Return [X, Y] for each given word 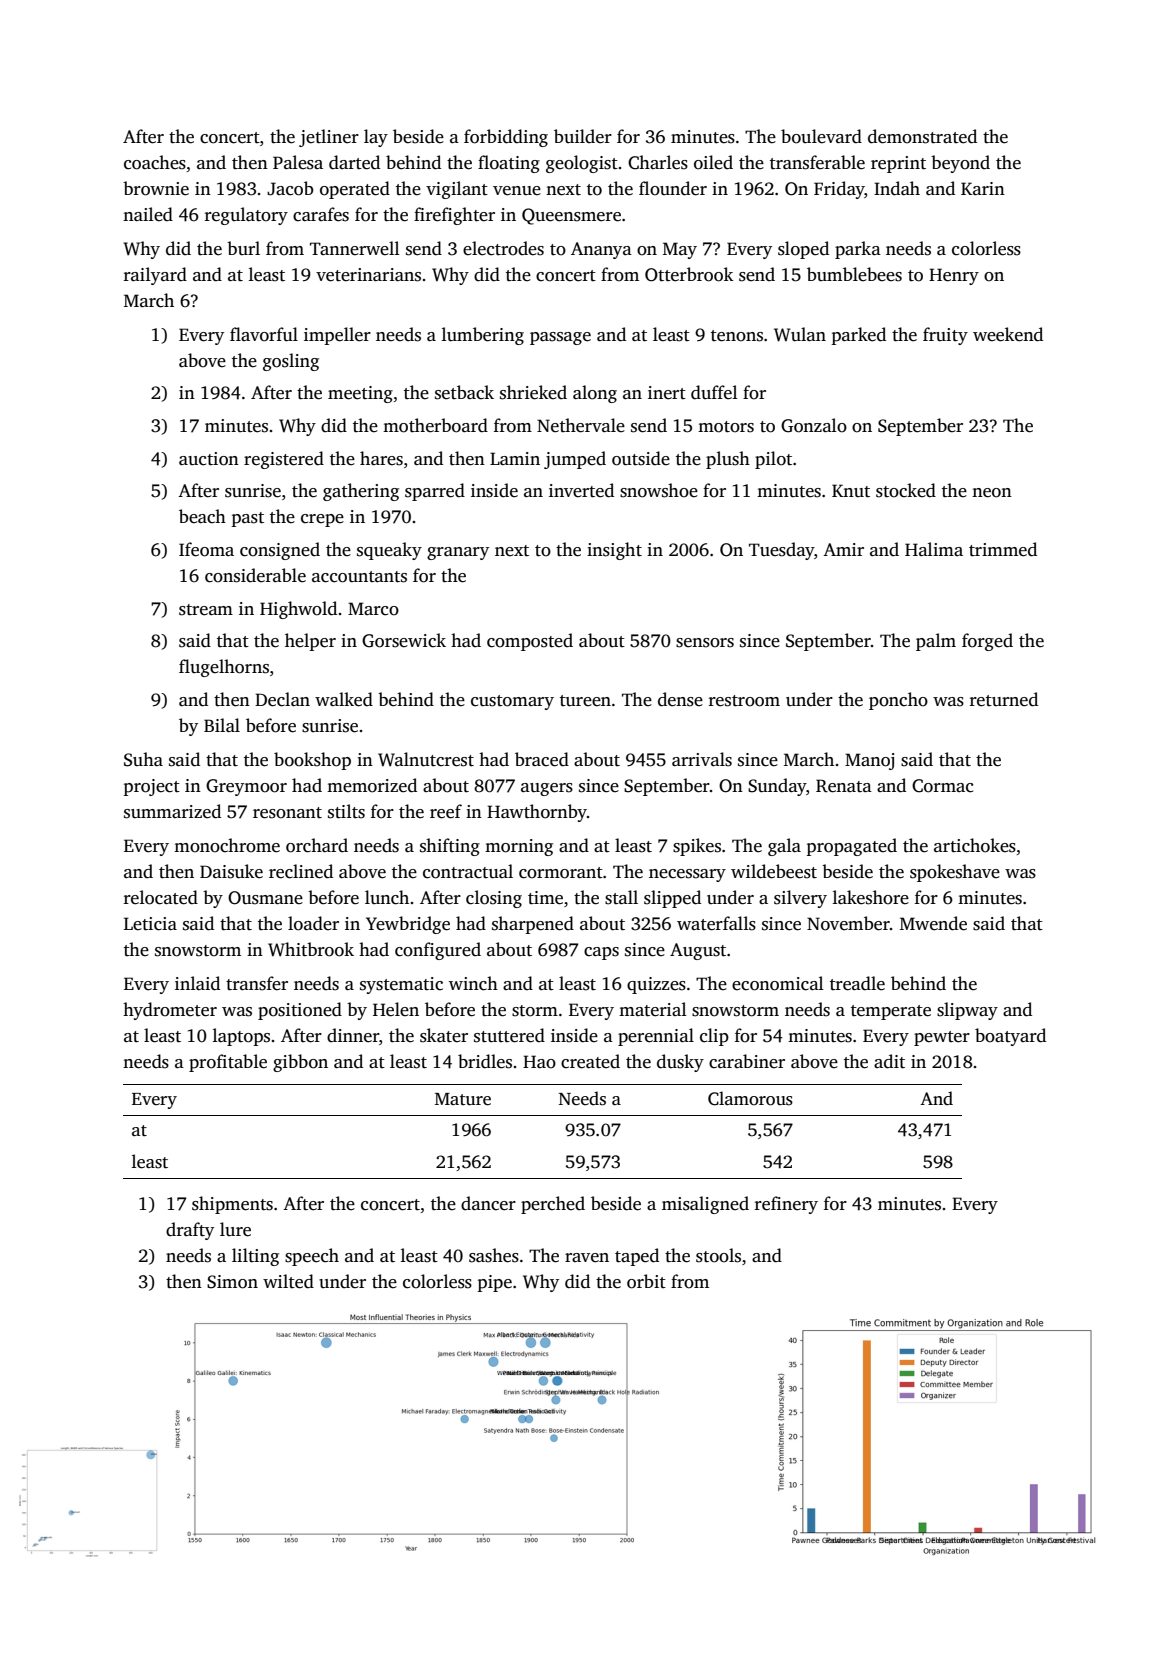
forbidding [506, 138]
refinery [786, 1205]
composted [530, 642]
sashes [494, 1255]
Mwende [933, 923]
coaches [155, 162]
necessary [687, 875]
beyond [960, 164]
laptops [241, 1037]
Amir [843, 549]
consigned [280, 551]
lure [235, 1229]
